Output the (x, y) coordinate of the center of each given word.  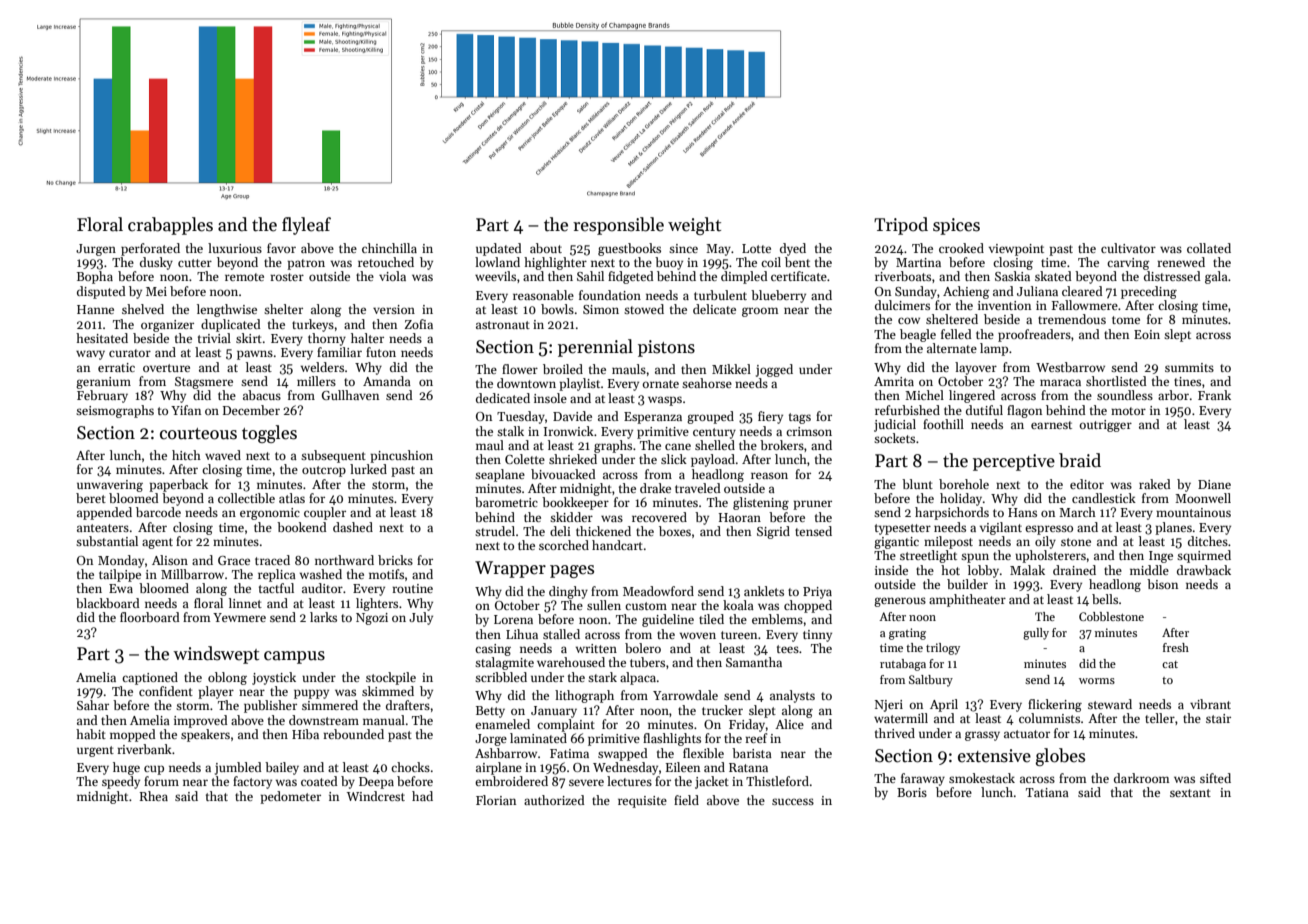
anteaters (103, 528)
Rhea (154, 796)
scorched (564, 545)
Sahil (590, 276)
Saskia (1012, 276)
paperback (178, 485)
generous (900, 602)
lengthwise (227, 310)
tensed (813, 531)
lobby (983, 571)
